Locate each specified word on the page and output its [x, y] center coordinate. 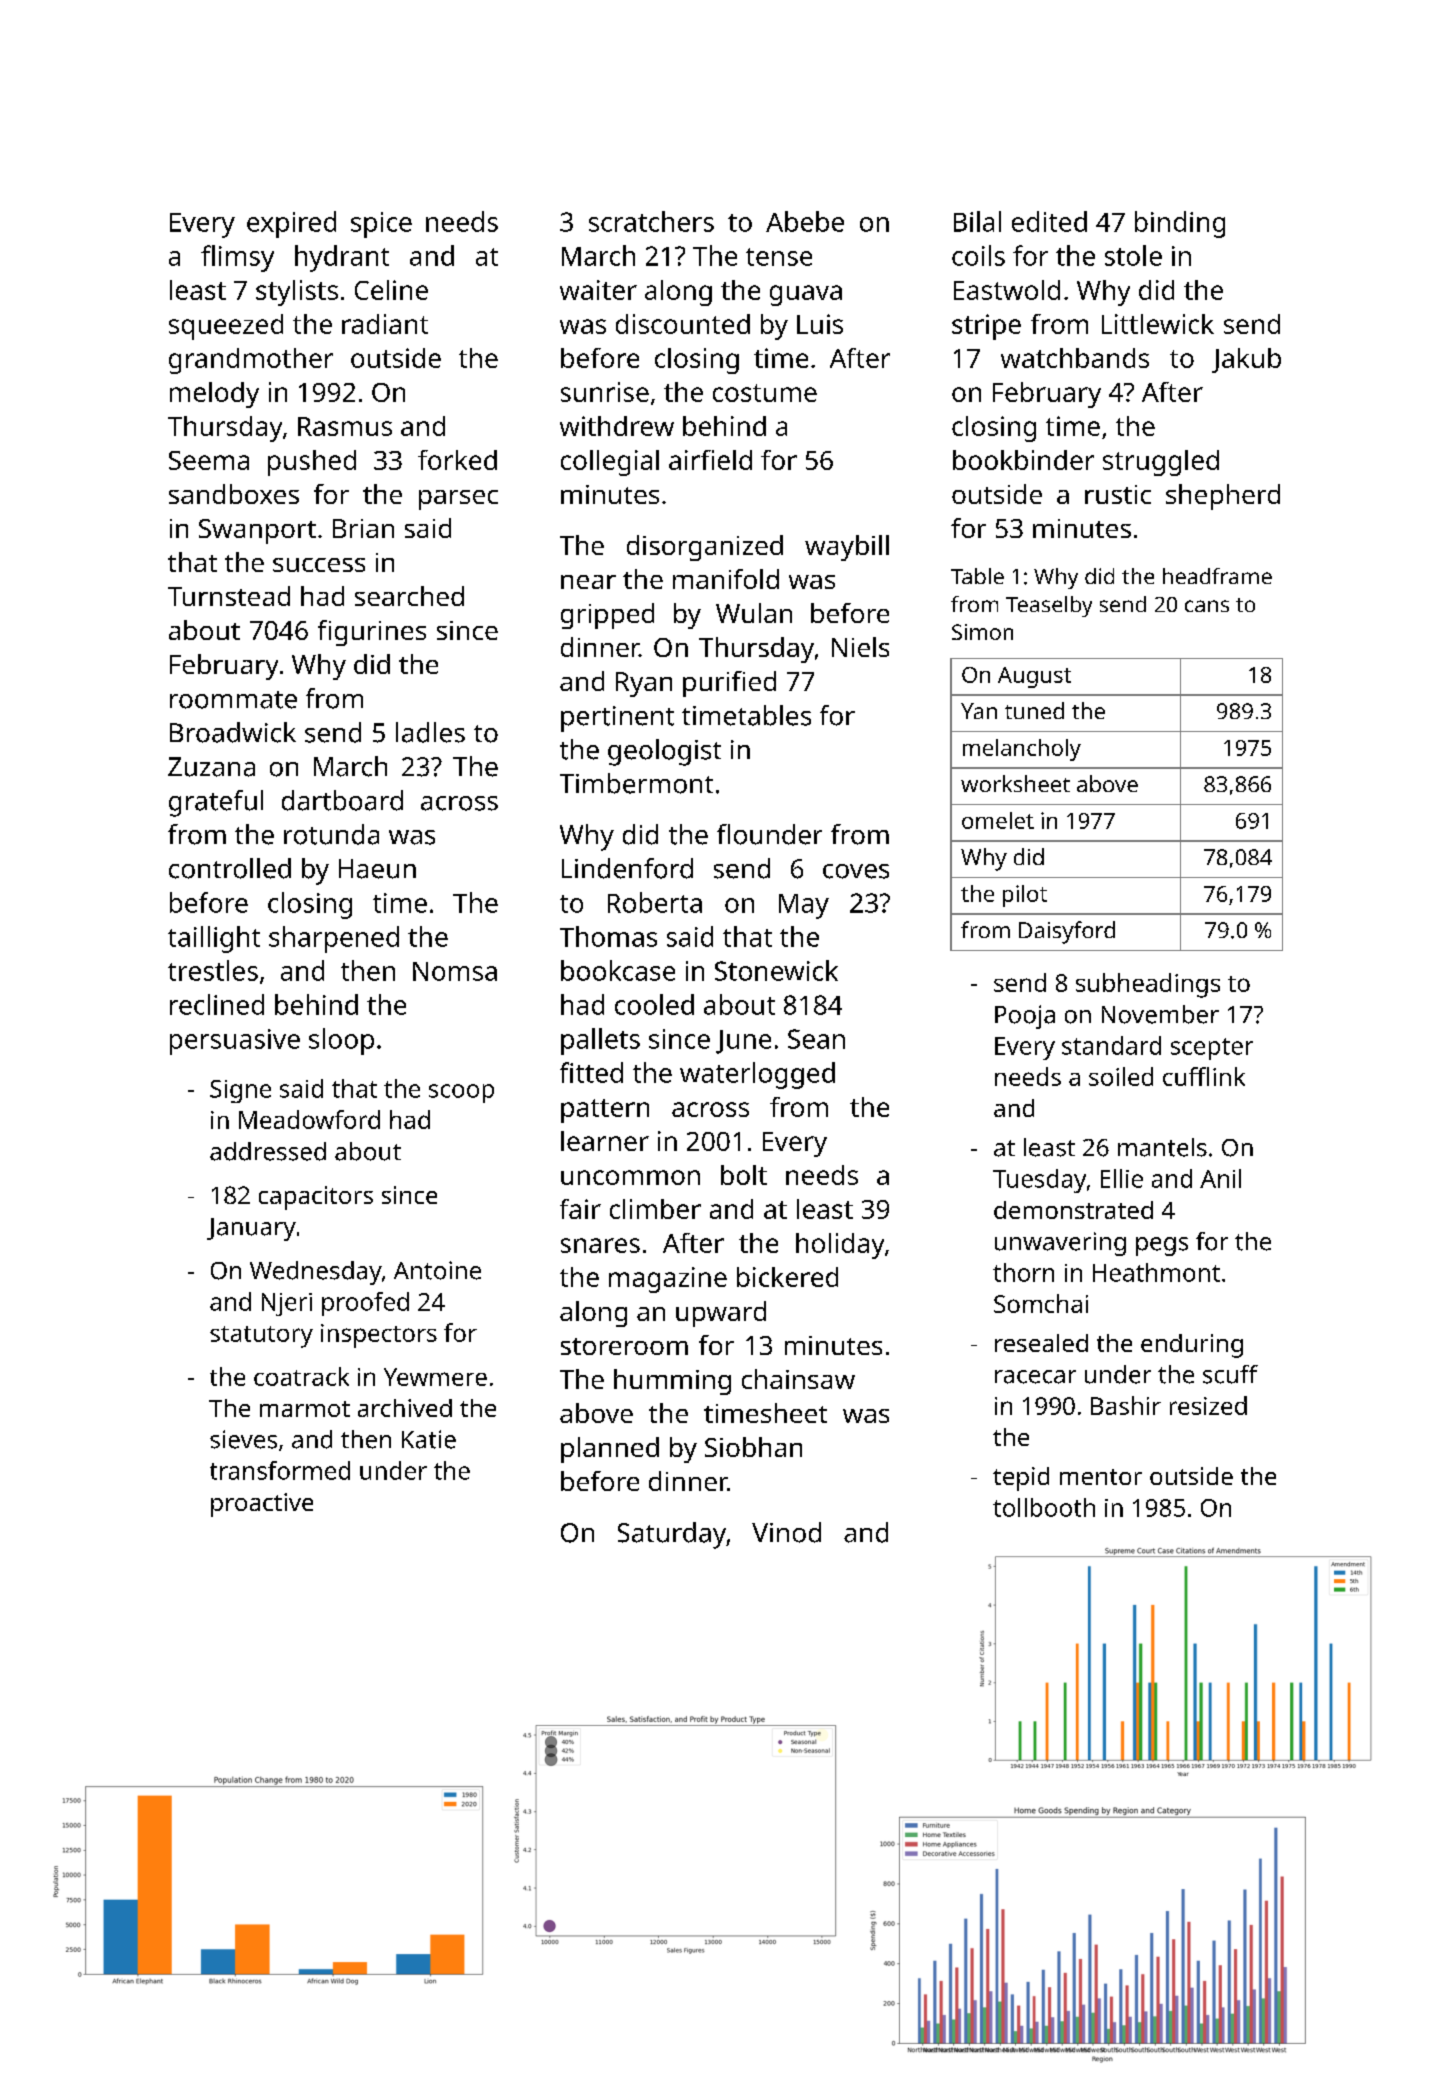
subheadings [1148, 985]
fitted [591, 1072]
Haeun [377, 869]
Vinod [786, 1532]
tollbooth [1044, 1507]
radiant [385, 324]
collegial [610, 463]
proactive [262, 1505]
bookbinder [1023, 460]
